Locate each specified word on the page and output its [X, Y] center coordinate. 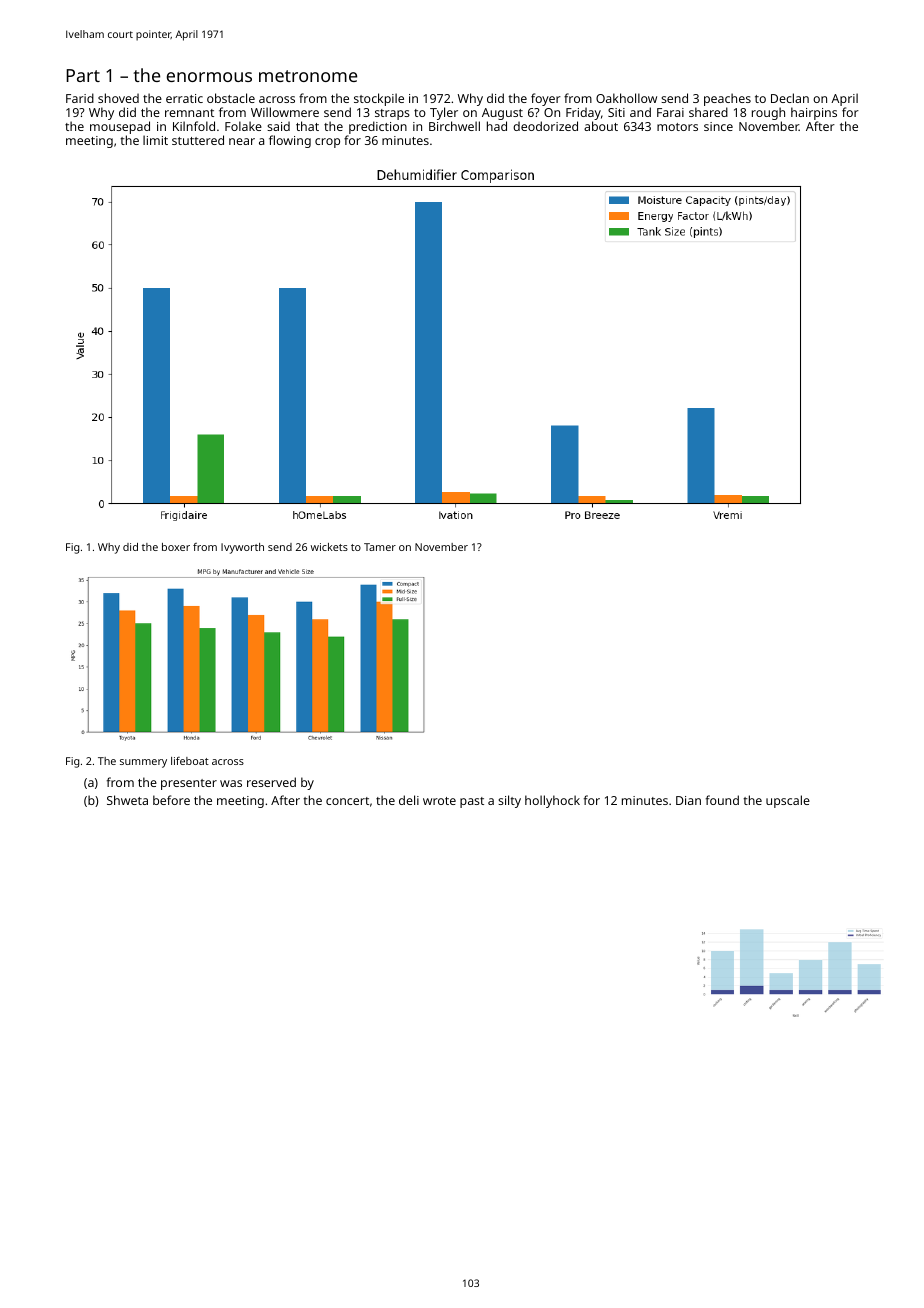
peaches [727, 99]
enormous [209, 77]
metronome [308, 76]
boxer [176, 547]
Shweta [127, 800]
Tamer [380, 547]
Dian [688, 800]
